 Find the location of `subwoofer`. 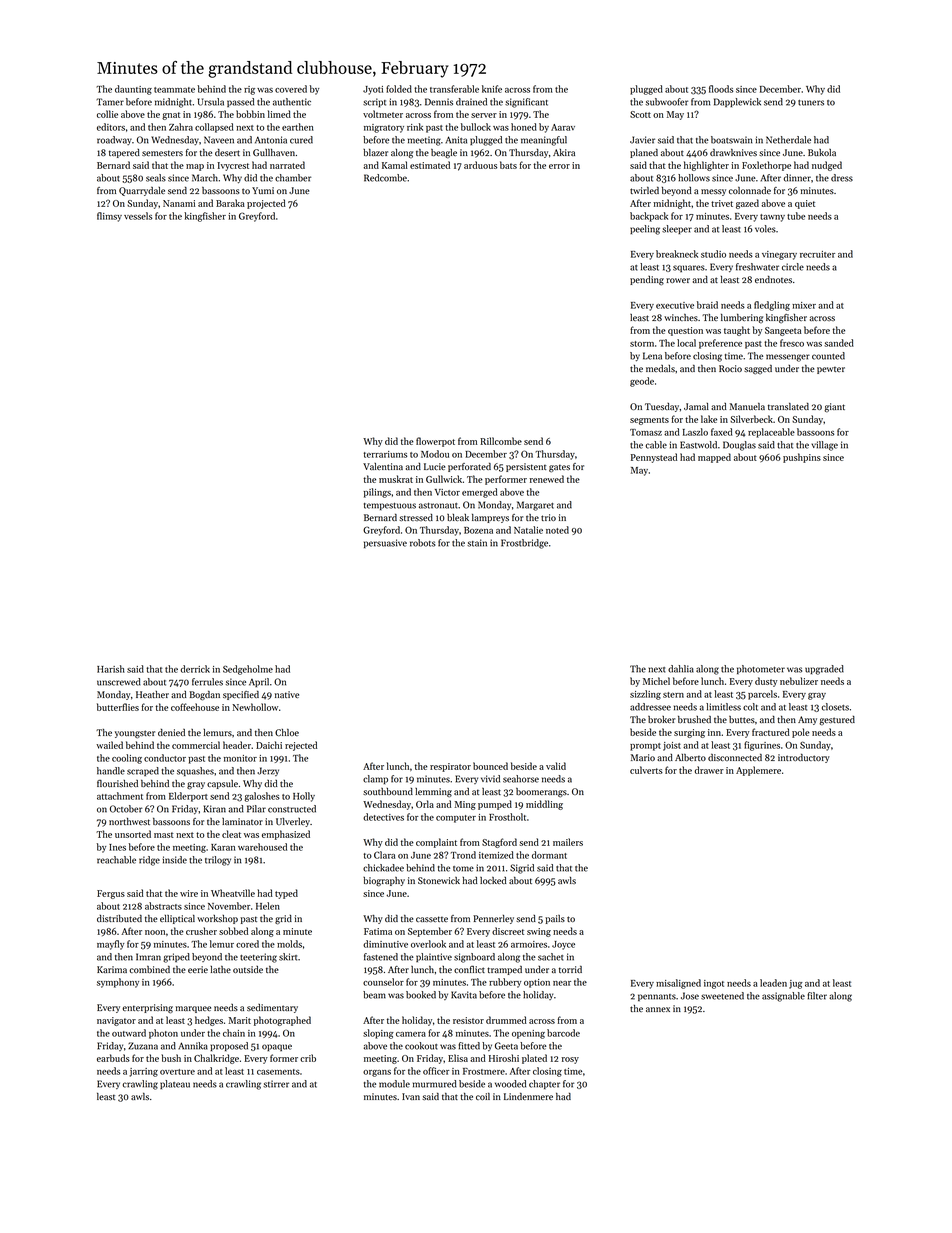

subwoofer is located at coordinates (666, 102).
